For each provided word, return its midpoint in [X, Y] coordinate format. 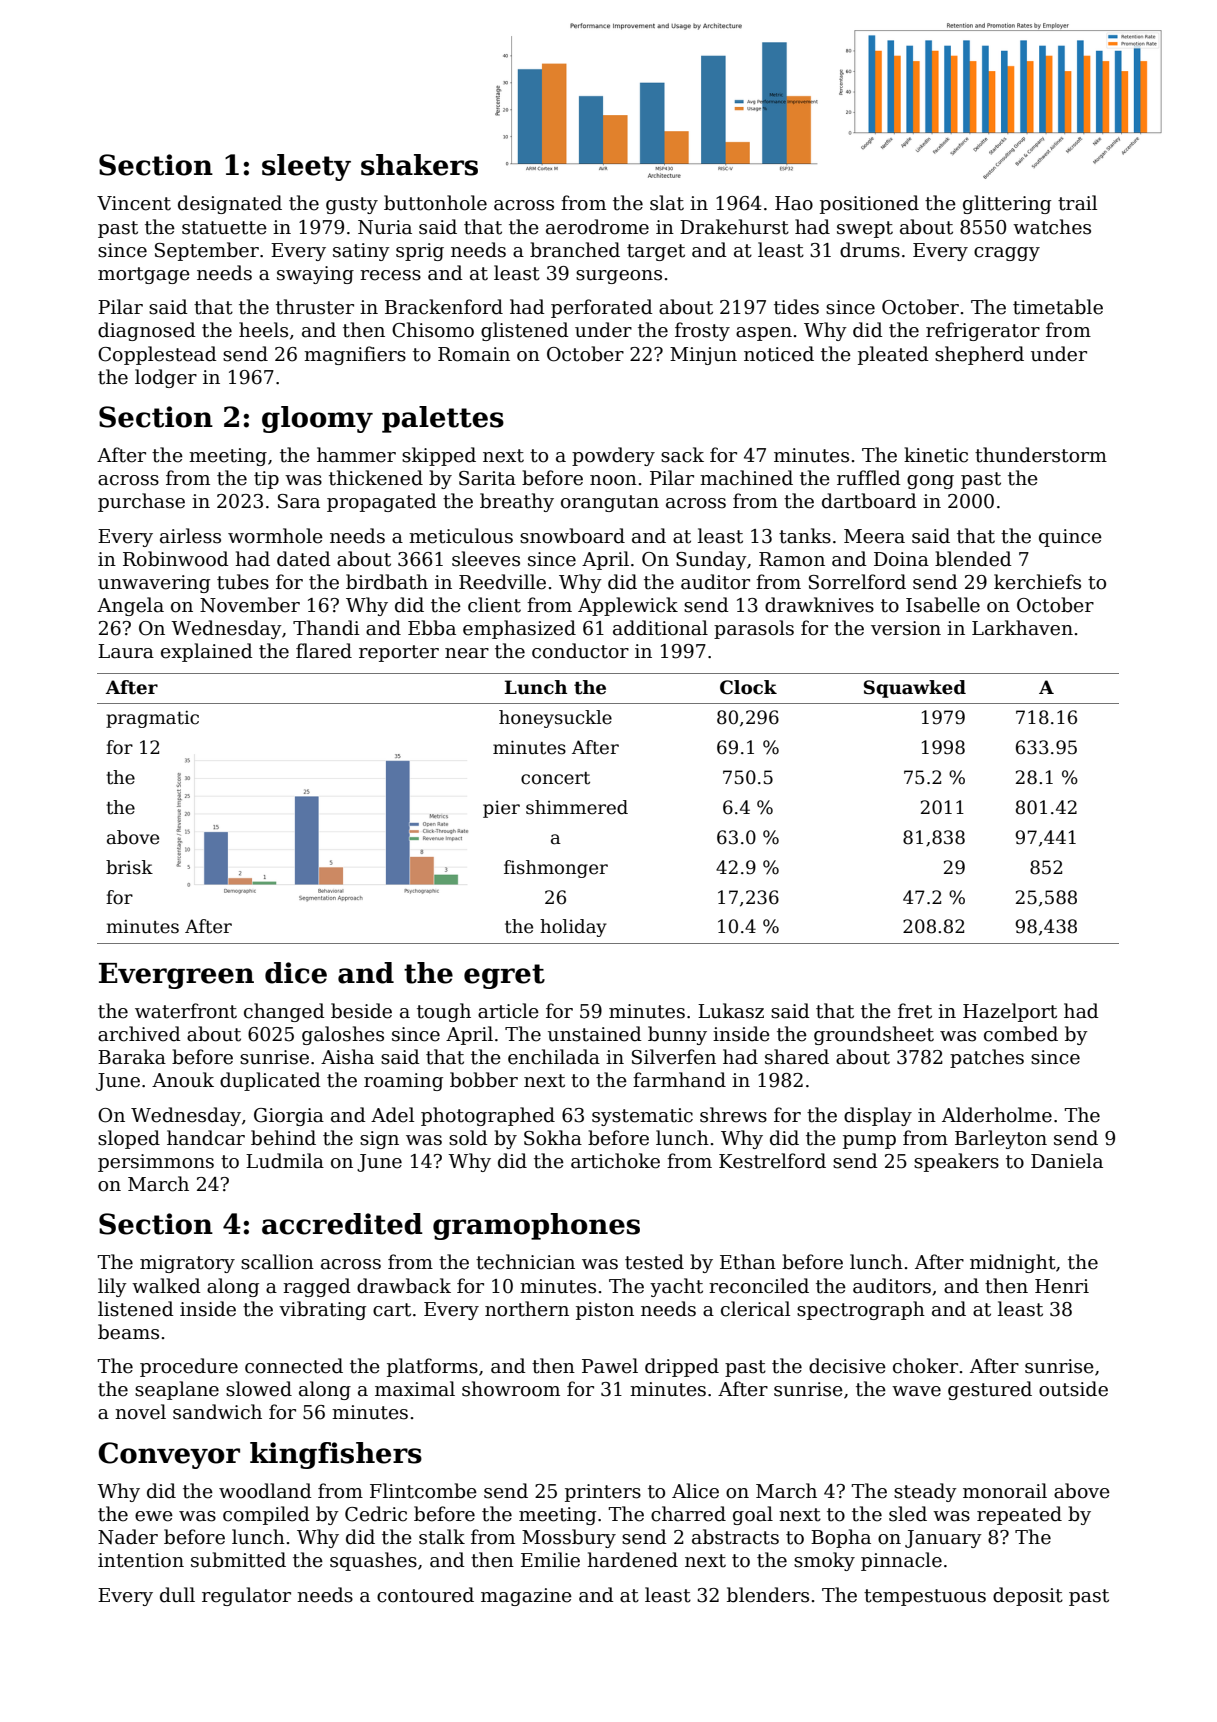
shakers [419, 165]
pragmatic [152, 719]
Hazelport [1010, 1012]
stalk [442, 1537]
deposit [1028, 1596]
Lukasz [731, 1011]
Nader [128, 1537]
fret [915, 1011]
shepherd [979, 355]
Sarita [487, 478]
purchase [141, 502]
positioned [869, 204]
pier [501, 809]
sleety [306, 167]
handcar [206, 1138]
